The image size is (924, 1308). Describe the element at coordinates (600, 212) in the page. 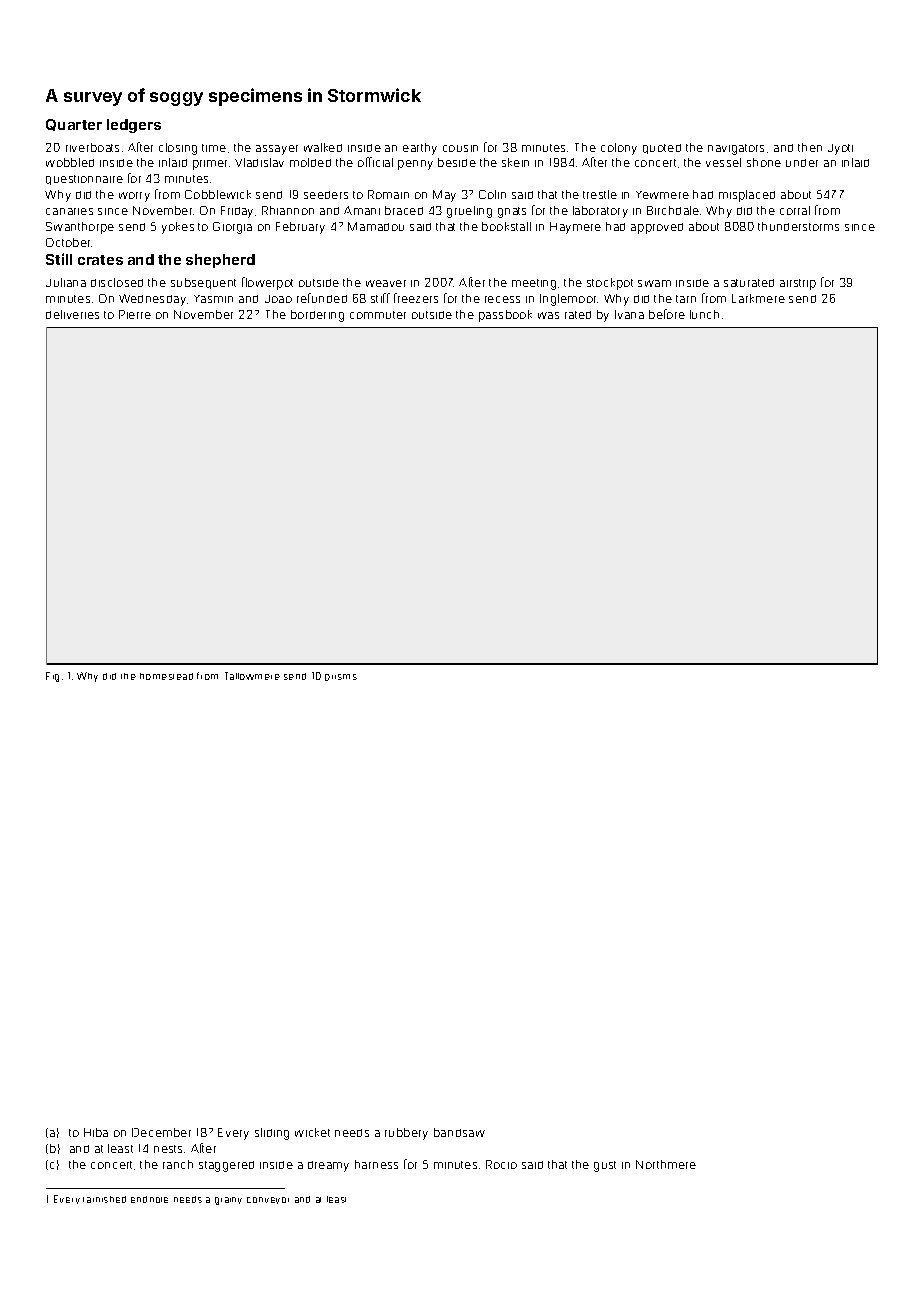

I see `laboratory` at that location.
